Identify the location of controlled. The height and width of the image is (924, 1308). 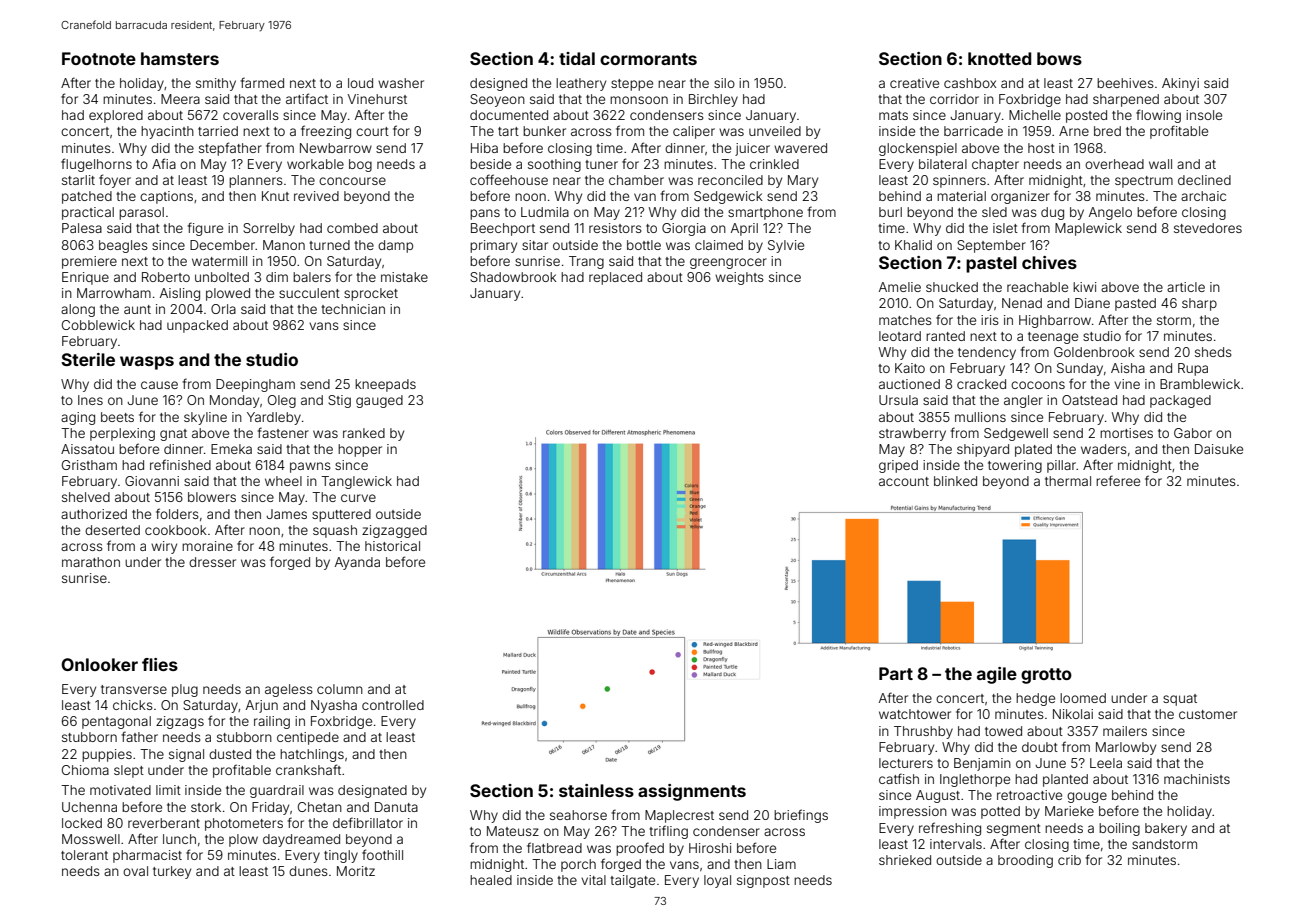
(393, 705).
